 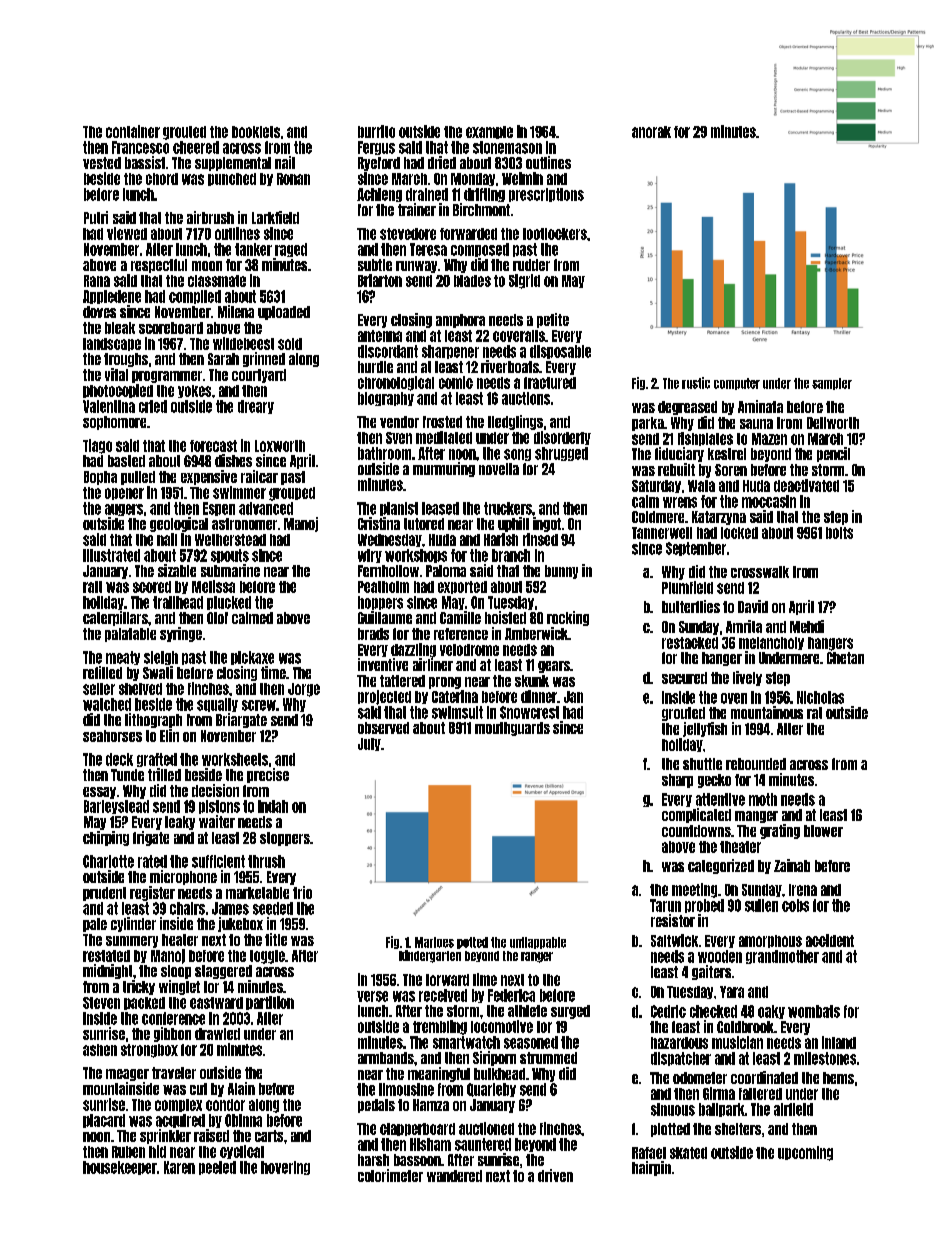 What do you see at coordinates (284, 313) in the screenshot?
I see `uploaded` at bounding box center [284, 313].
